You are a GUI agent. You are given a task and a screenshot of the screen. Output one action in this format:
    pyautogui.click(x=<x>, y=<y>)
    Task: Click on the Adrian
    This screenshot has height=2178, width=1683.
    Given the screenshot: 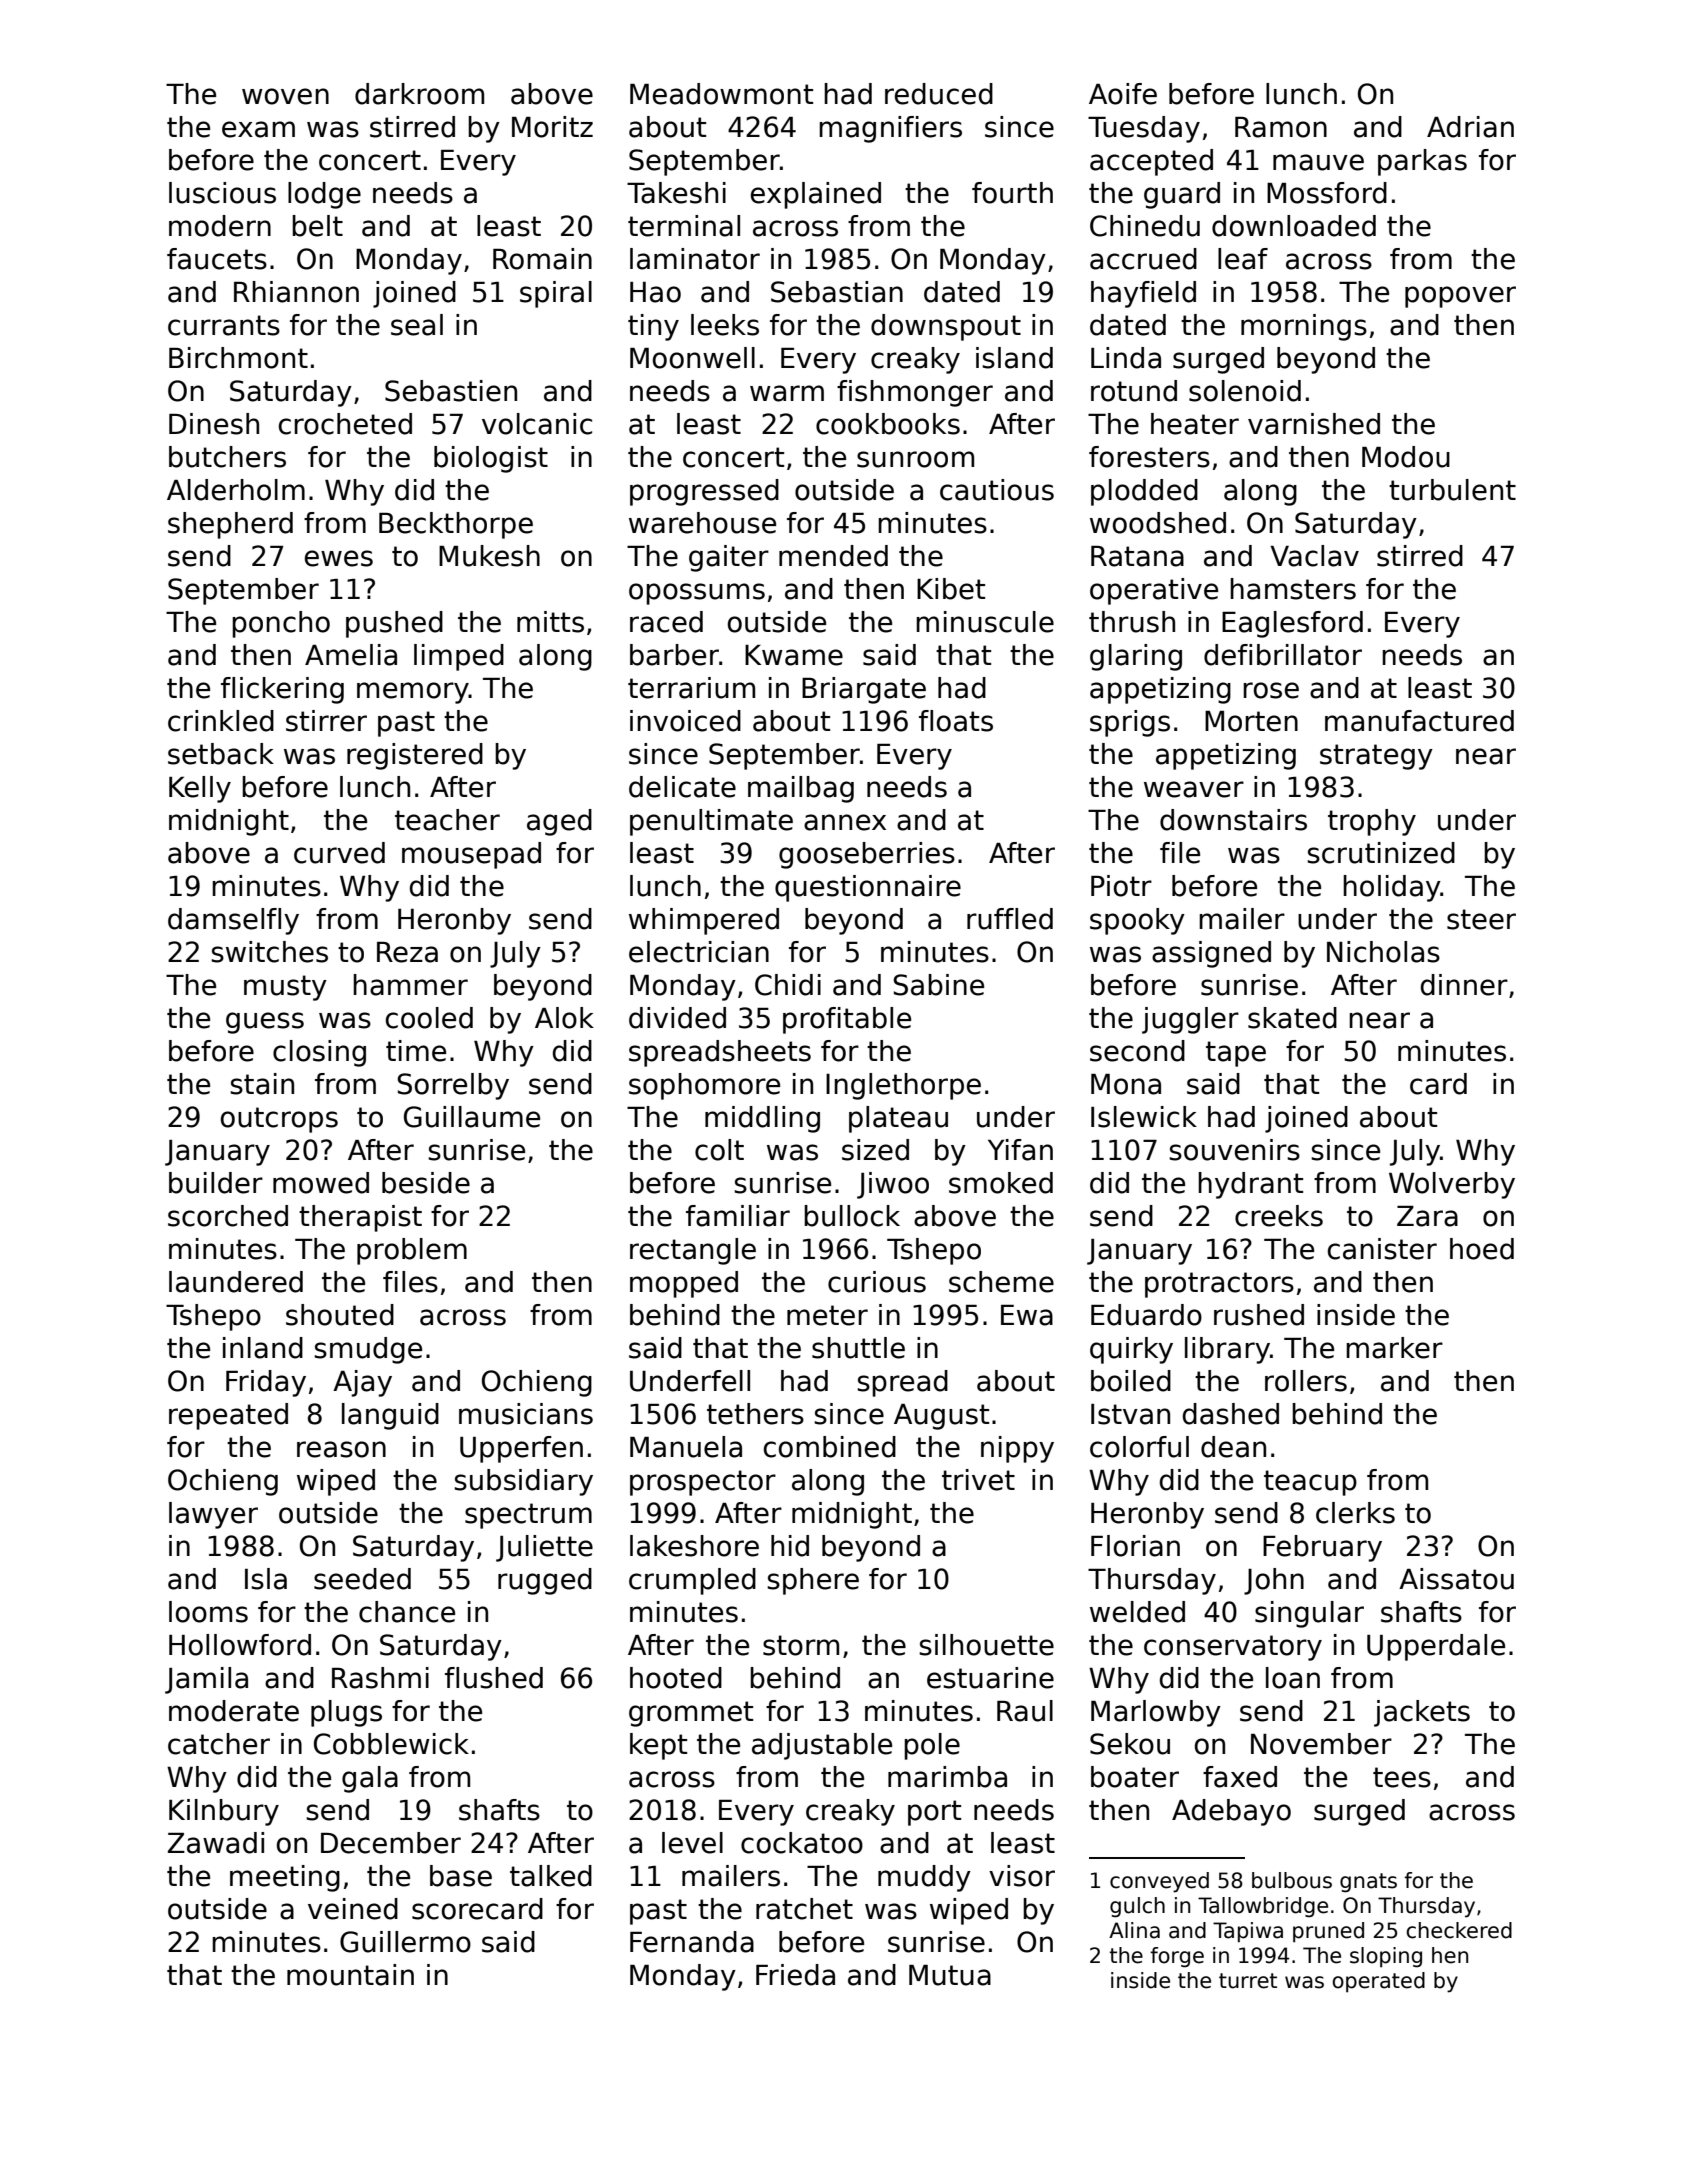 What is the action you would take?
    pyautogui.click(x=1470, y=127)
